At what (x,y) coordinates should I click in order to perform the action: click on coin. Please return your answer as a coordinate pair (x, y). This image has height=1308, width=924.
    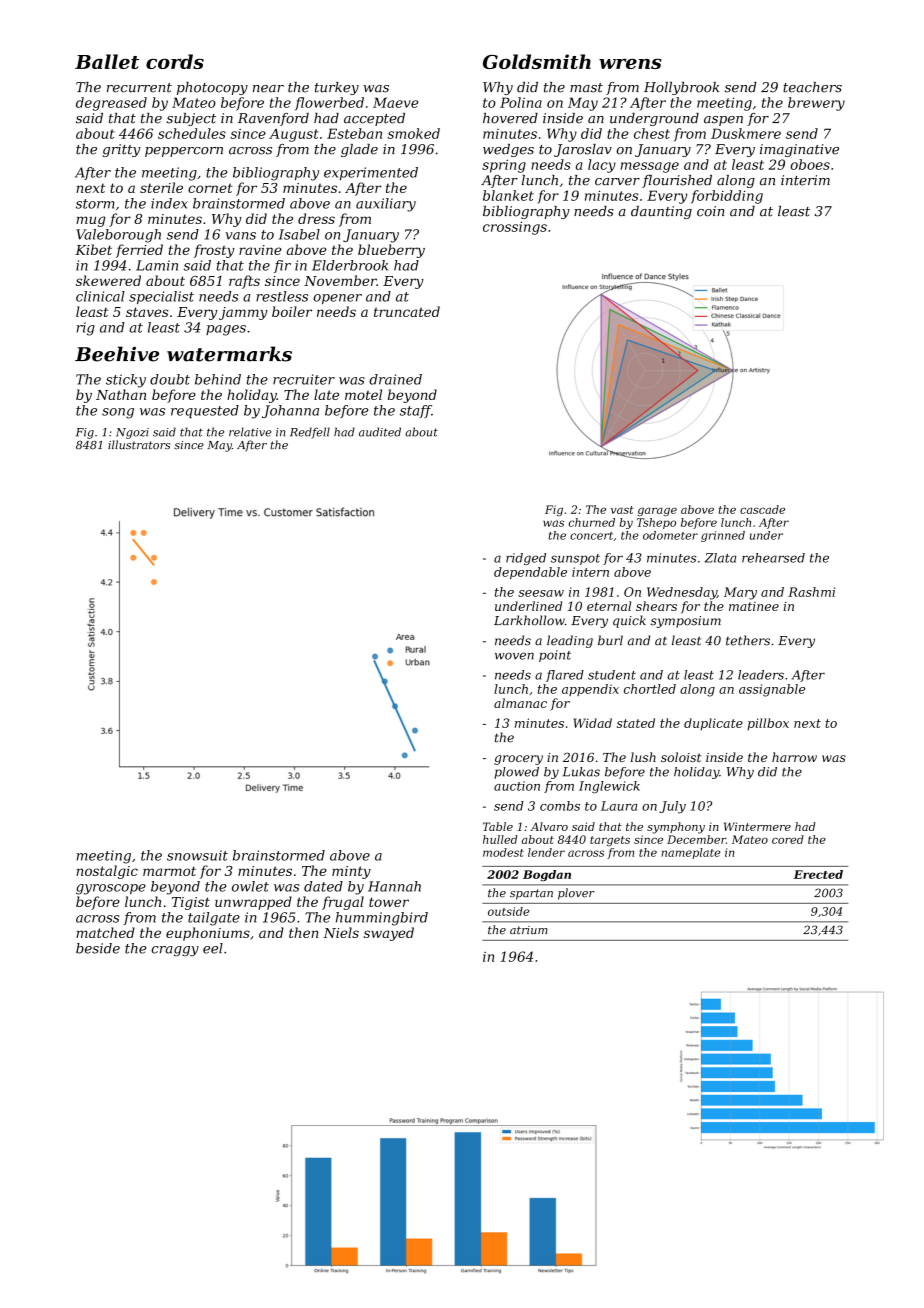
    Looking at the image, I should click on (710, 211).
